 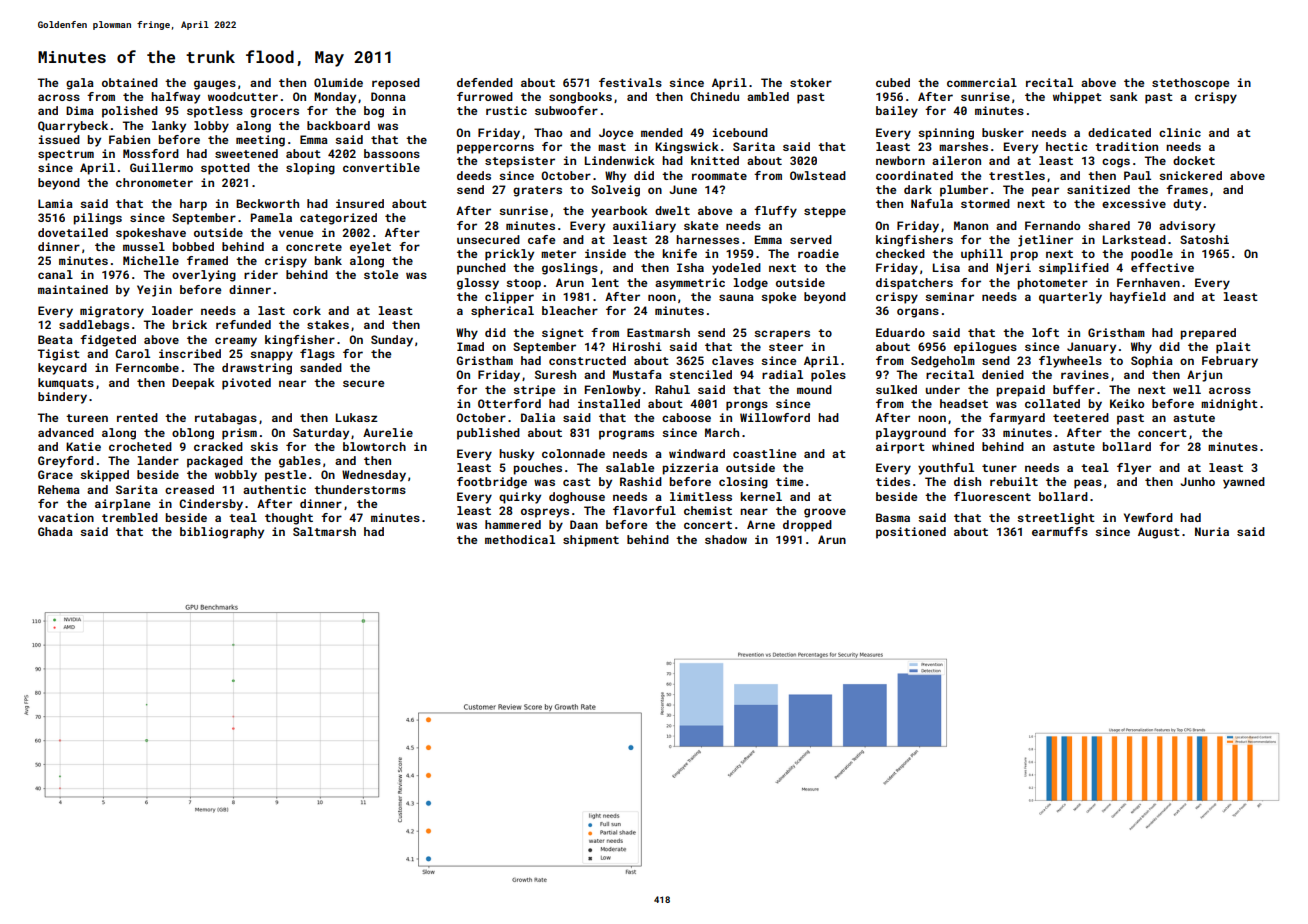 I want to click on gala, so click(x=80, y=84).
